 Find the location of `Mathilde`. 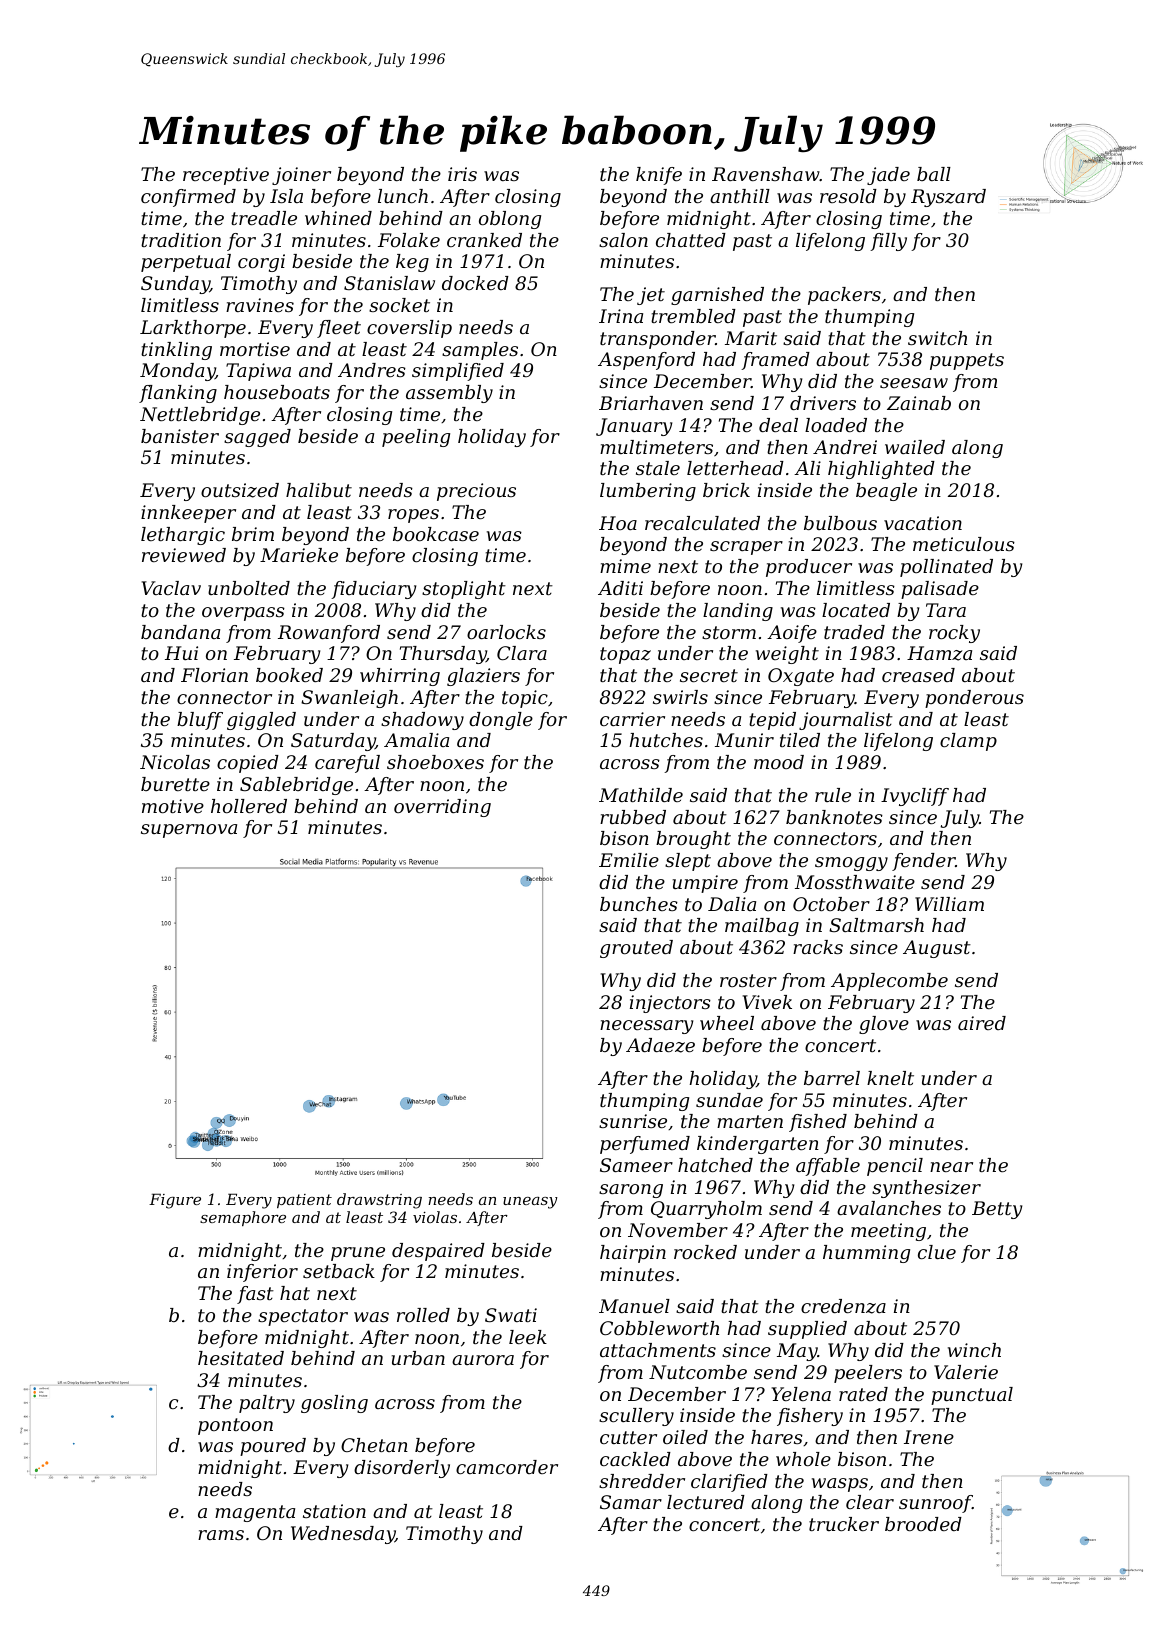

Mathilde is located at coordinates (641, 795).
